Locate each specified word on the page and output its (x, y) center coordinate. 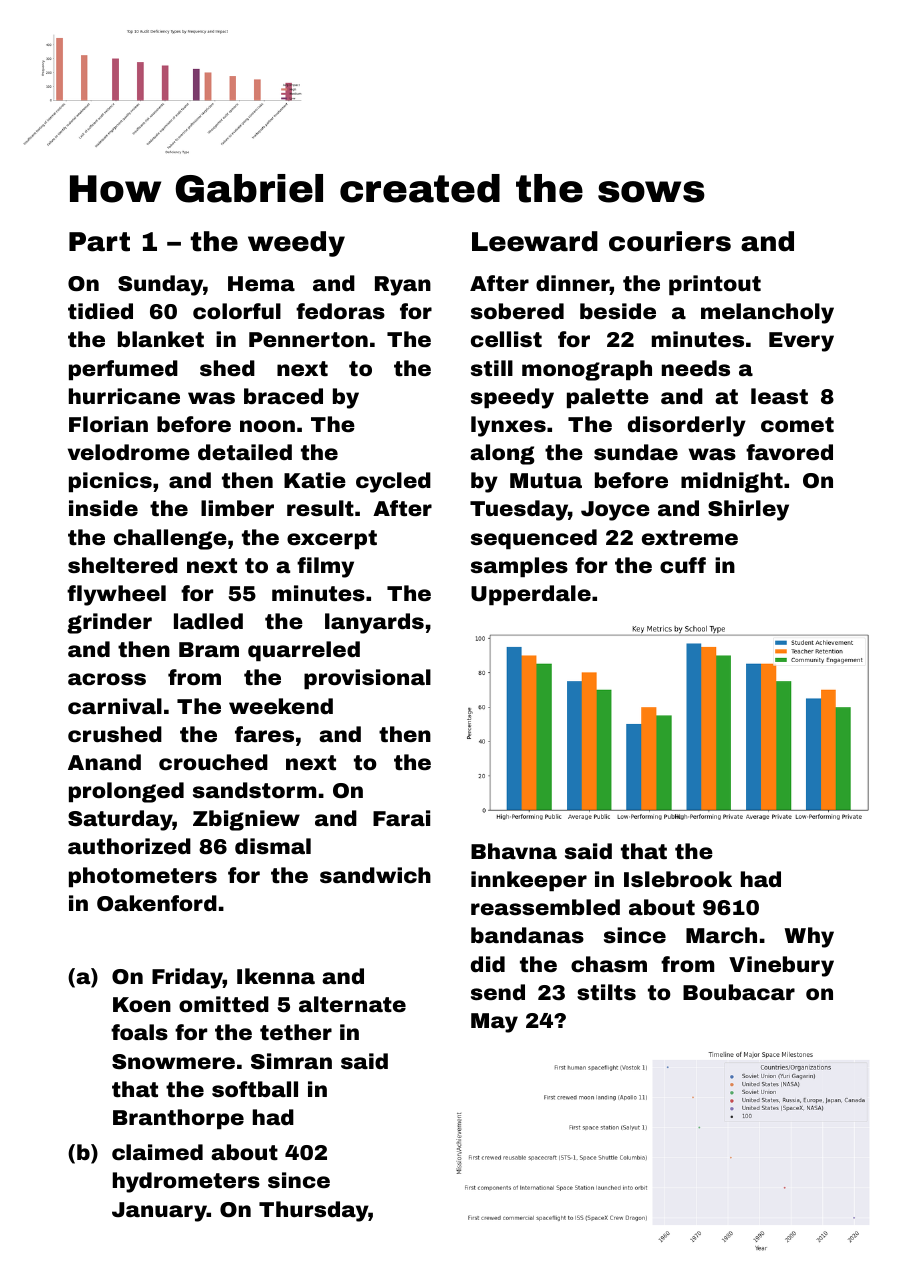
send (498, 992)
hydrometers (186, 1182)
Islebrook (678, 879)
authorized (129, 846)
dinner (573, 283)
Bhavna (514, 851)
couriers (670, 241)
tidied (100, 311)
